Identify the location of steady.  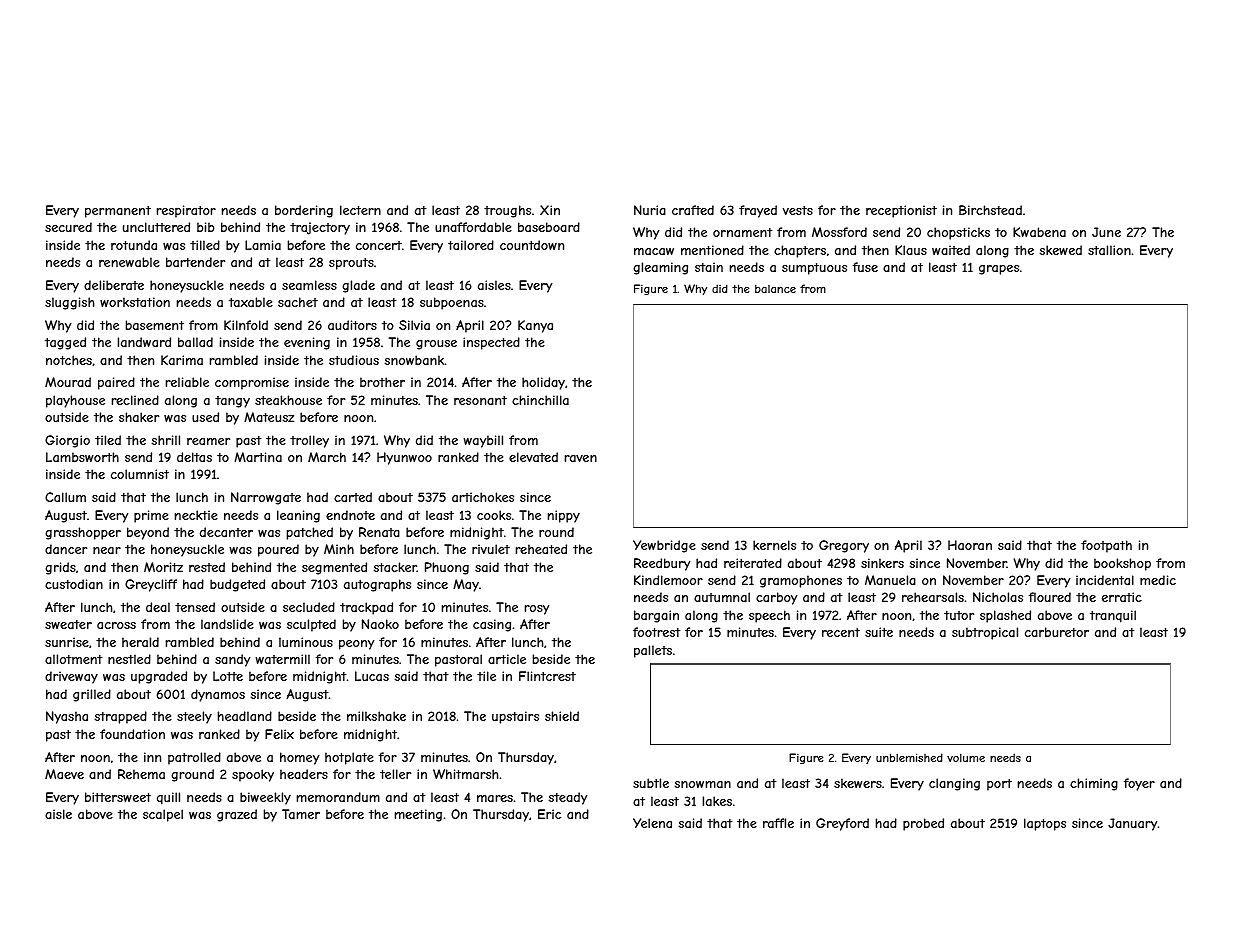
(568, 798).
